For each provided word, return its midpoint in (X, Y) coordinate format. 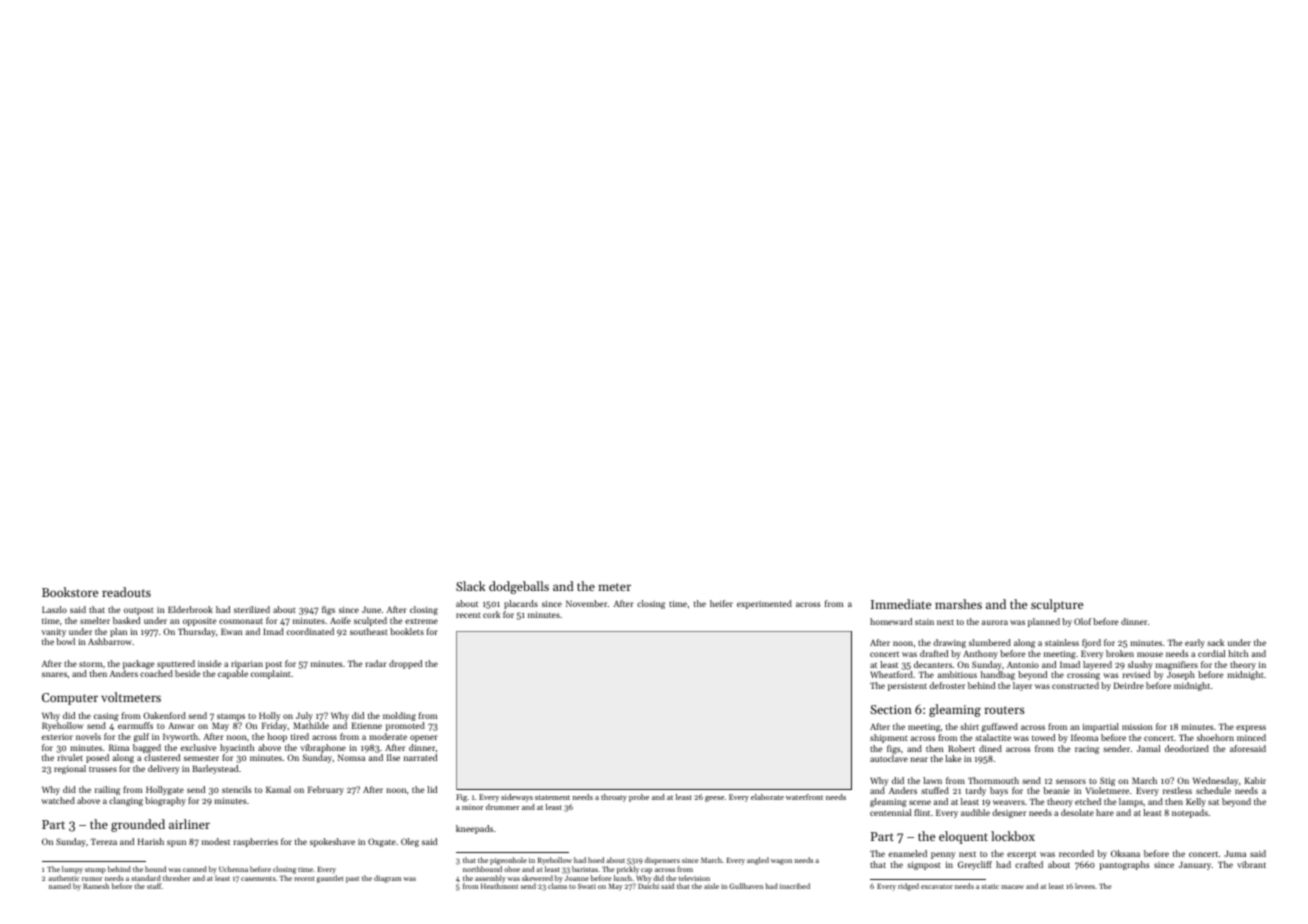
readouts (126, 592)
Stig (1107, 781)
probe (639, 798)
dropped (405, 664)
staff (154, 886)
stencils (236, 789)
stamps (231, 717)
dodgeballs (519, 587)
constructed (1075, 685)
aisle (711, 886)
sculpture (1057, 605)
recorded (1076, 853)
